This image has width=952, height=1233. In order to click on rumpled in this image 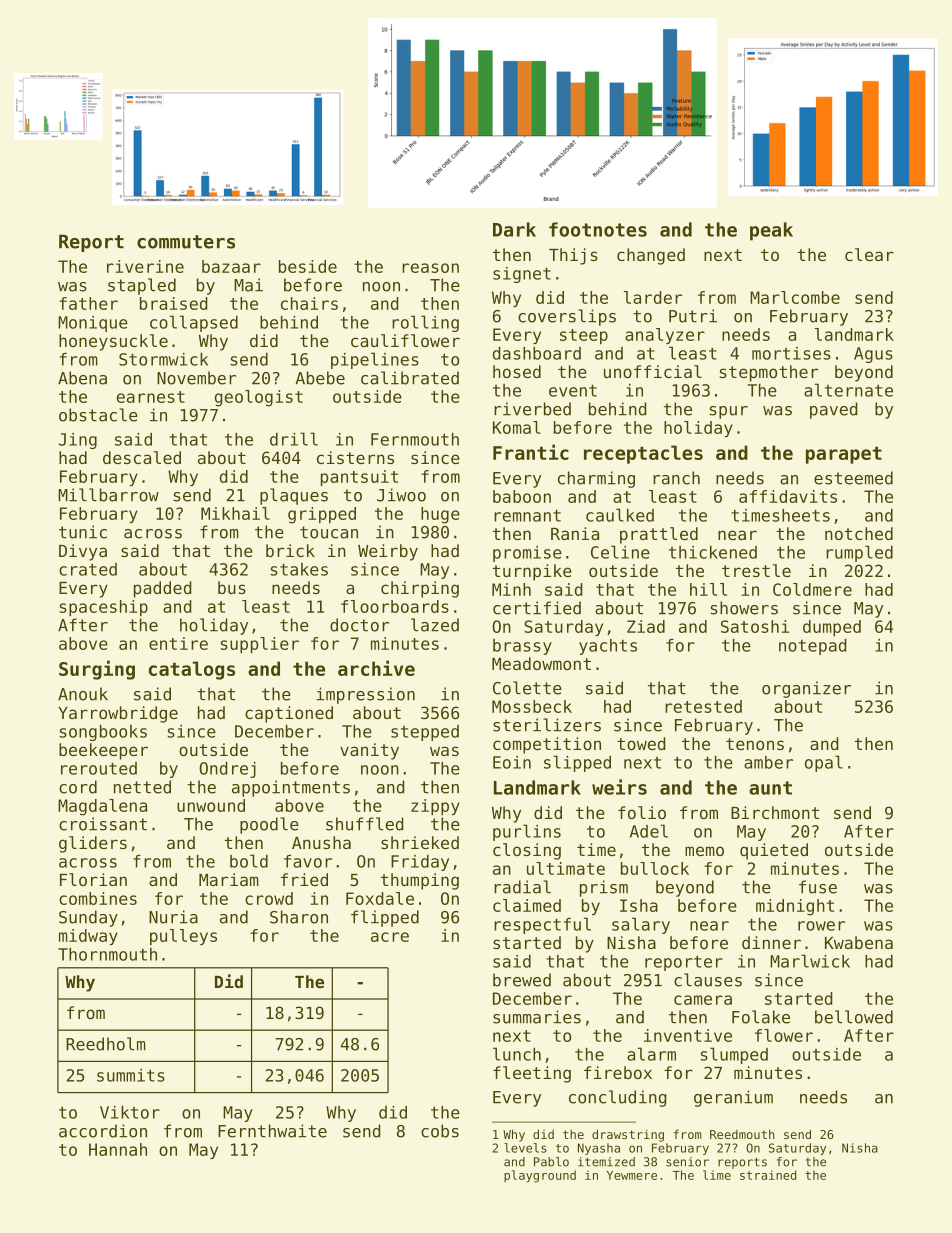, I will do `click(859, 553)`.
